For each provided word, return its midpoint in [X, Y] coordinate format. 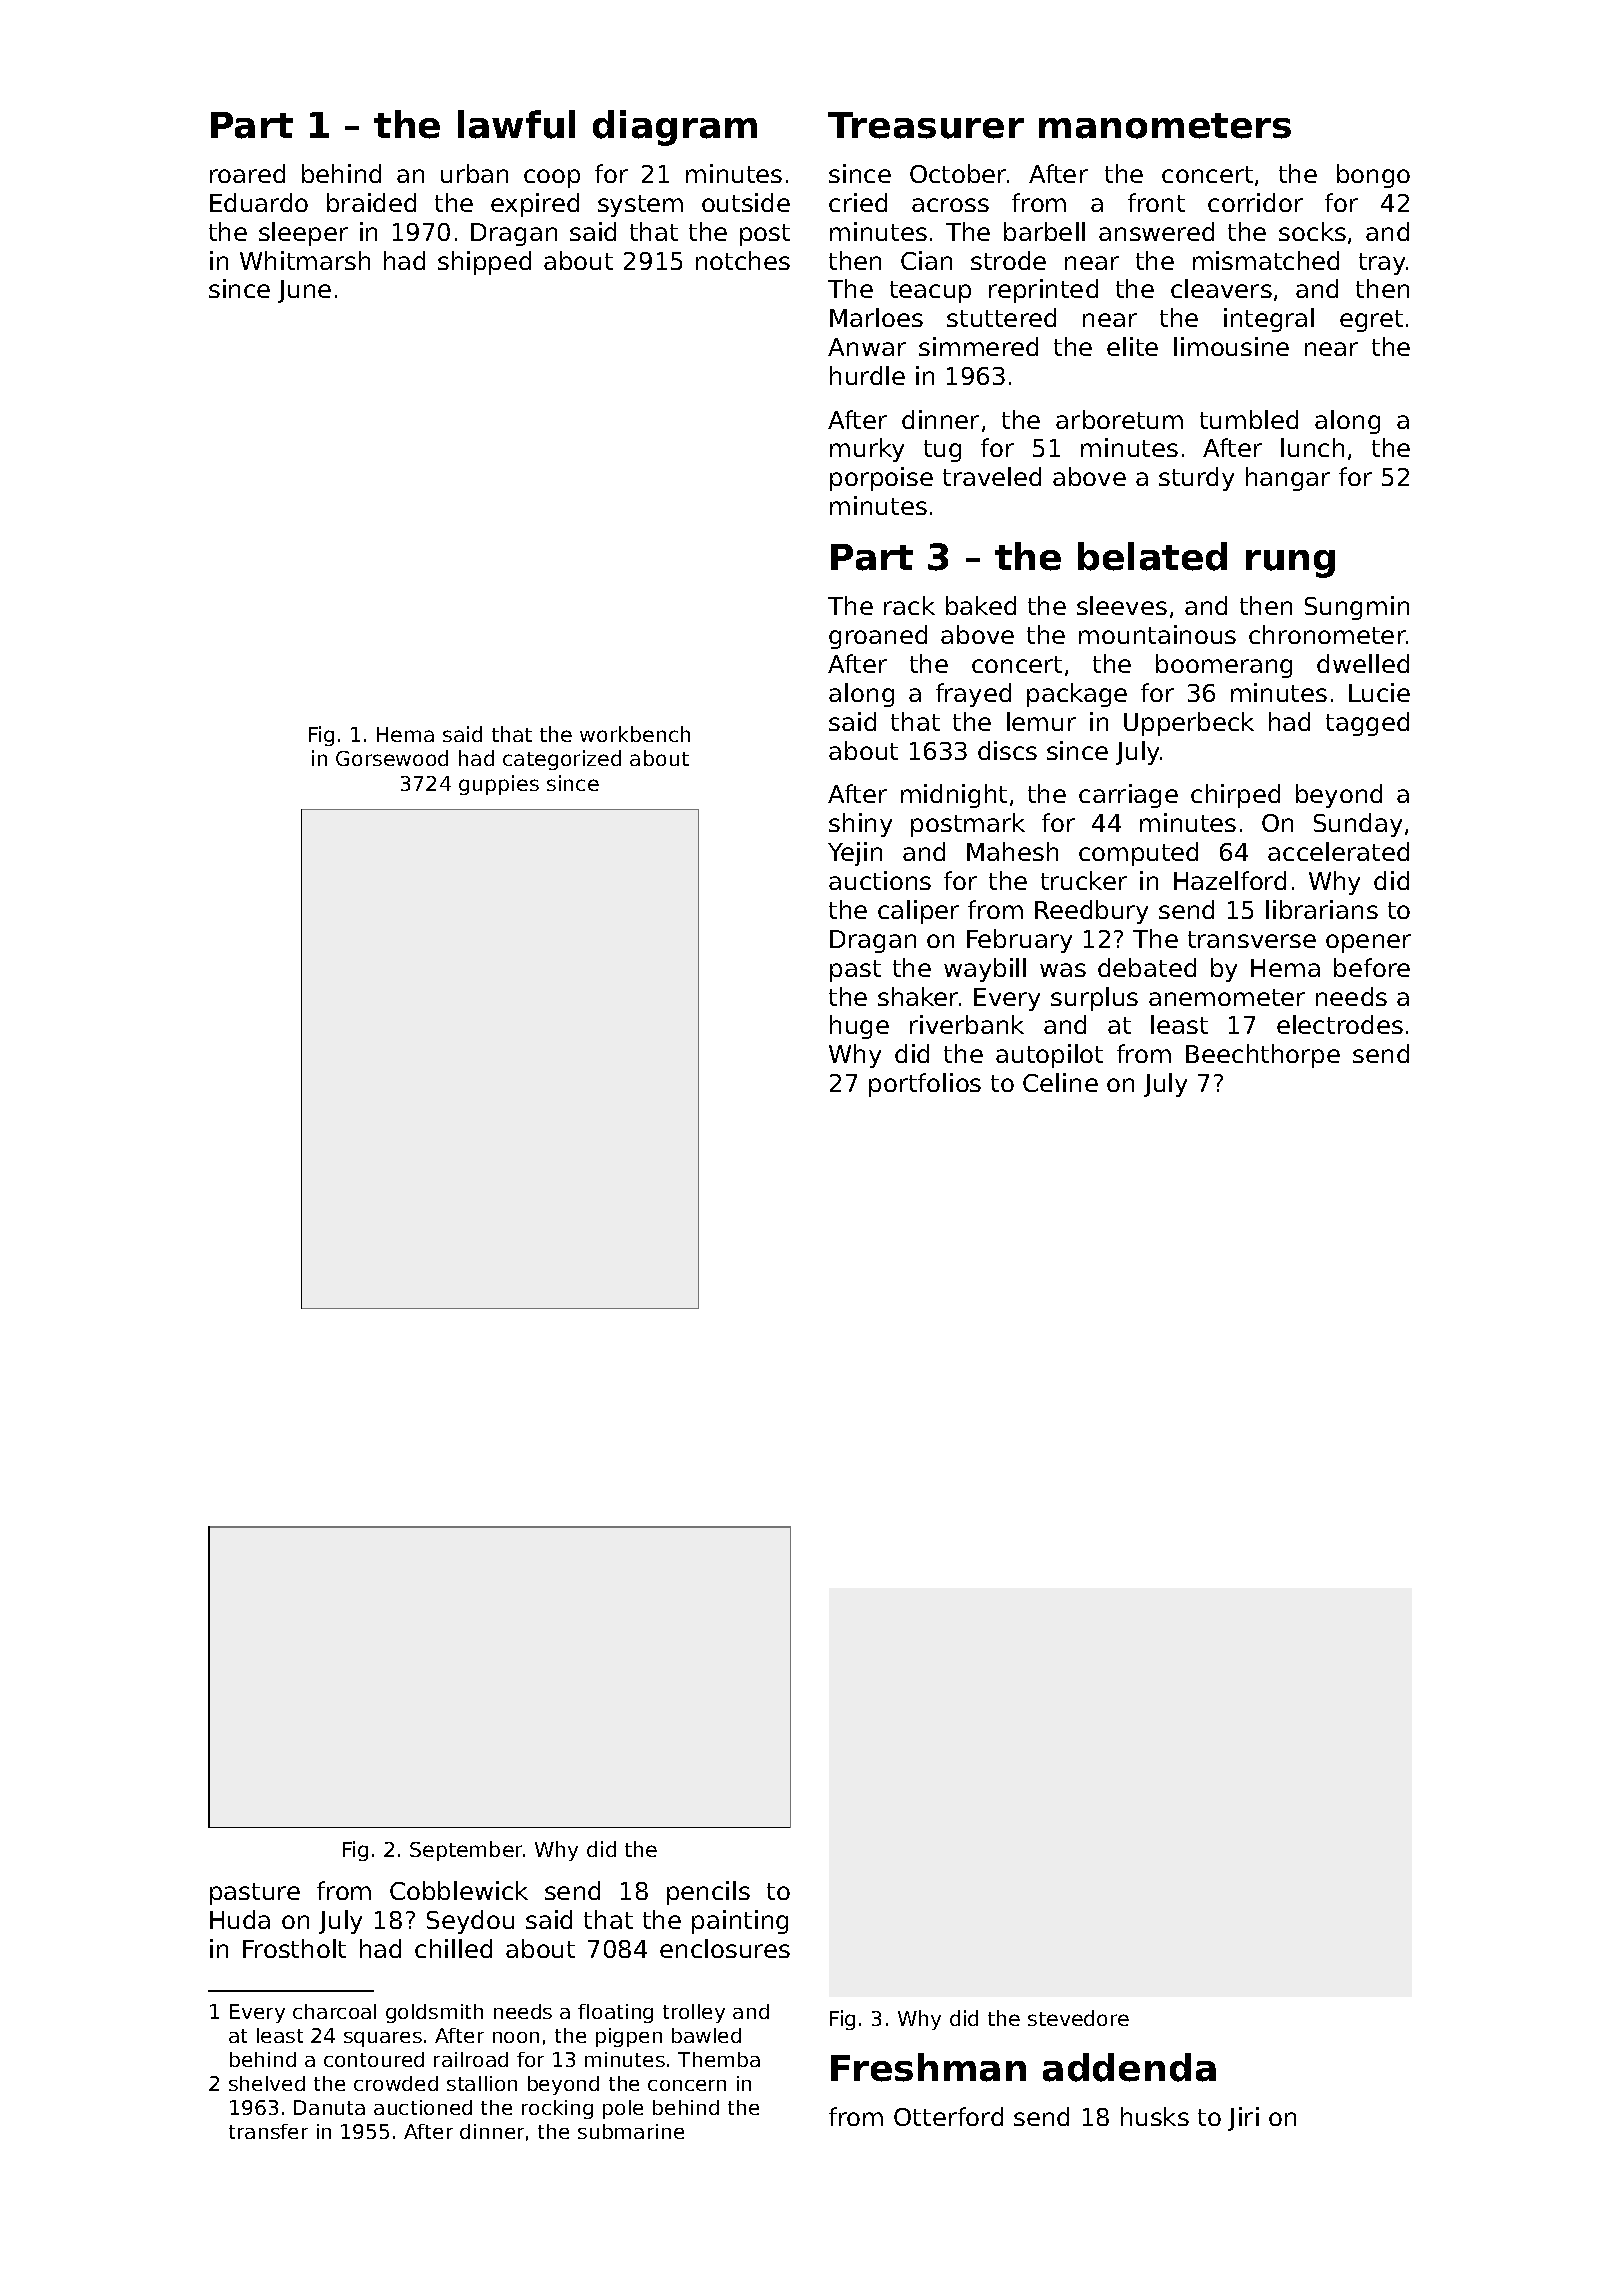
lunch [1312, 447]
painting [740, 1922]
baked [981, 605]
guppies [499, 785]
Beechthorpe [1263, 1056]
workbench [635, 734]
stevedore [1078, 2018]
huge [859, 1027]
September [466, 1851]
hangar [1288, 479]
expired [535, 205]
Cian [926, 260]
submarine [631, 2131]
